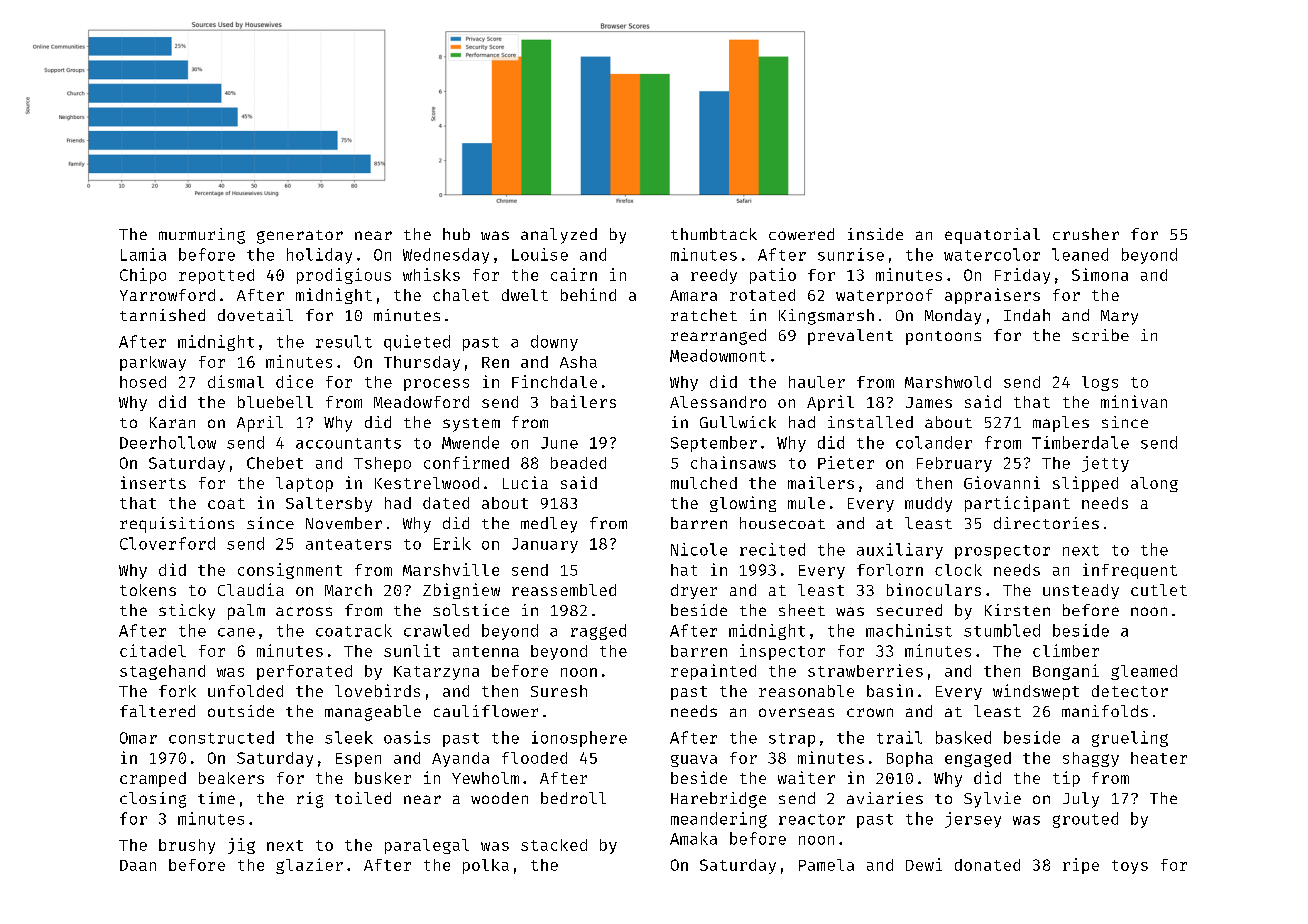 Image resolution: width=1308 pixels, height=924 pixels. What do you see at coordinates (806, 503) in the screenshot?
I see `mule` at bounding box center [806, 503].
